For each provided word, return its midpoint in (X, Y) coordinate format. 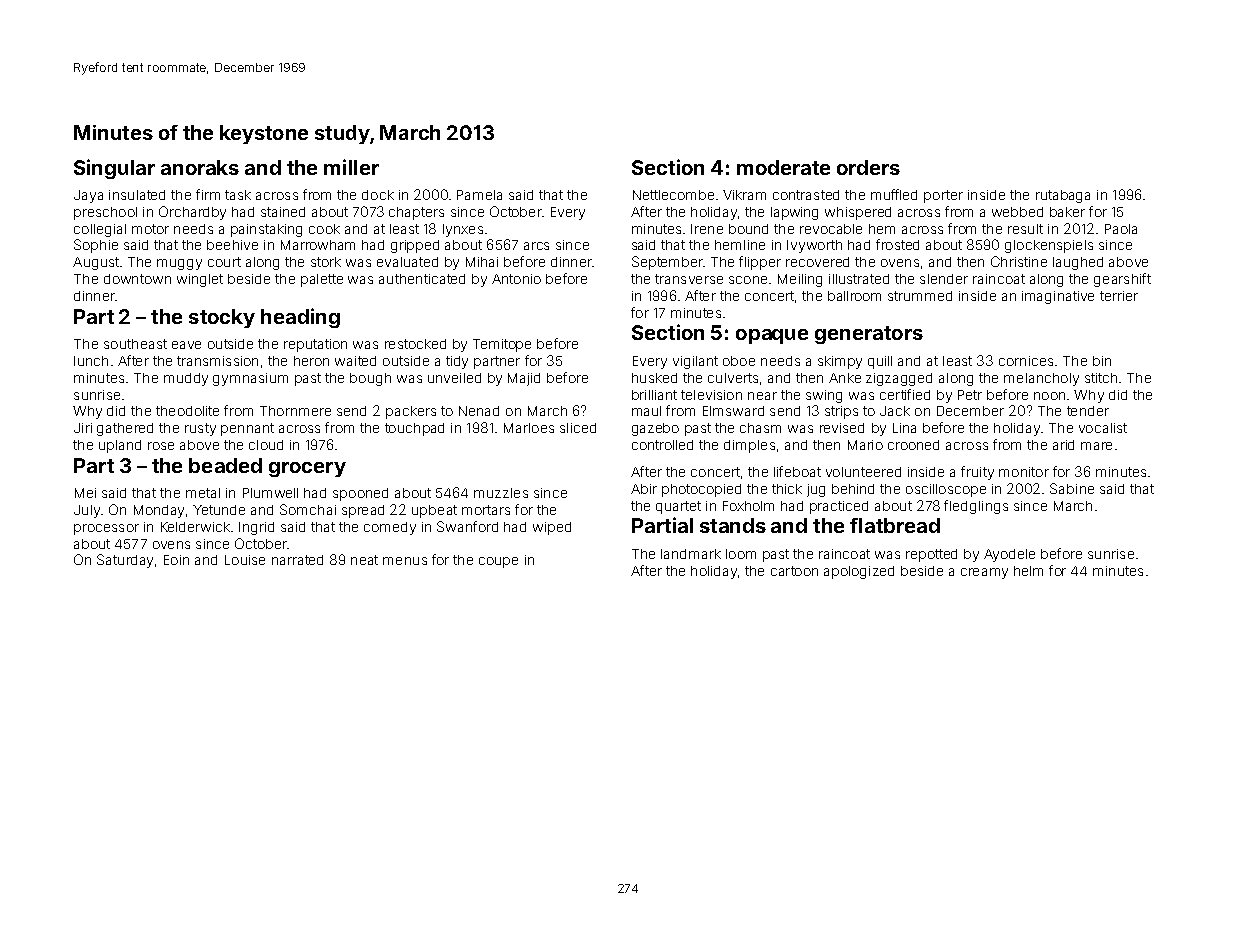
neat (364, 560)
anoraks (200, 167)
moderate (783, 167)
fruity (977, 473)
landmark (691, 554)
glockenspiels (1049, 246)
